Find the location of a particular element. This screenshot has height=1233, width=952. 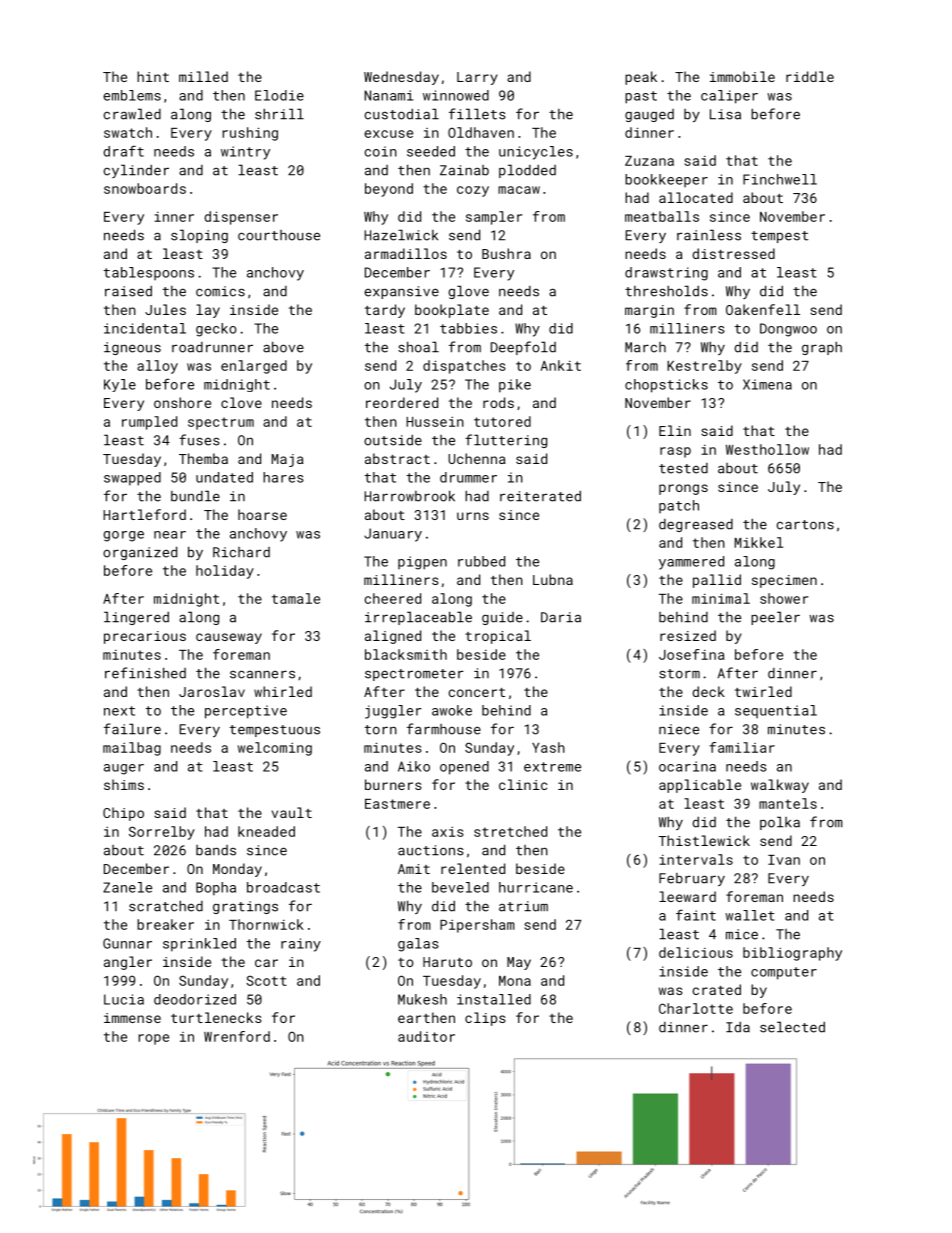

immobile is located at coordinates (742, 76).
